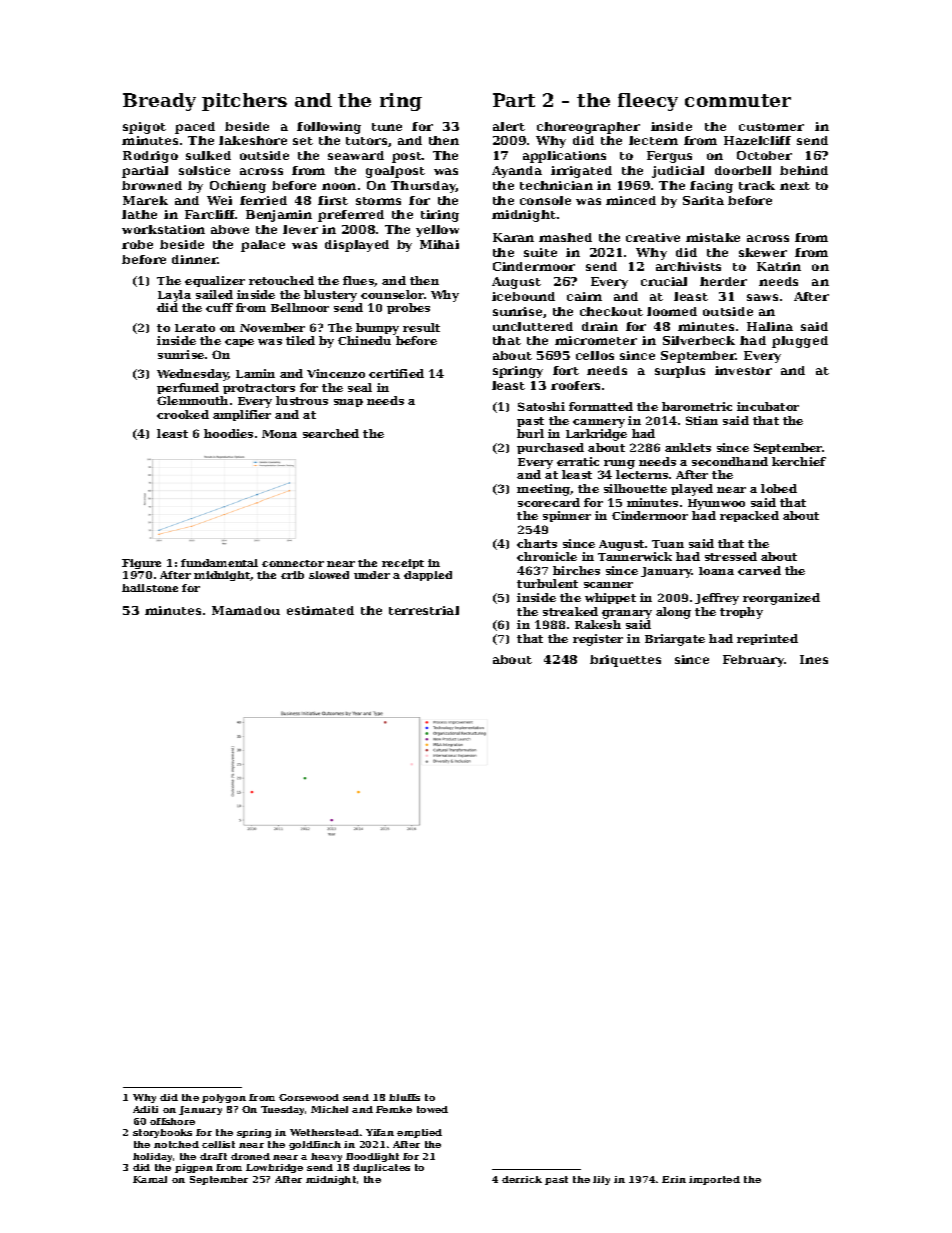  I want to click on spigot, so click(144, 128).
